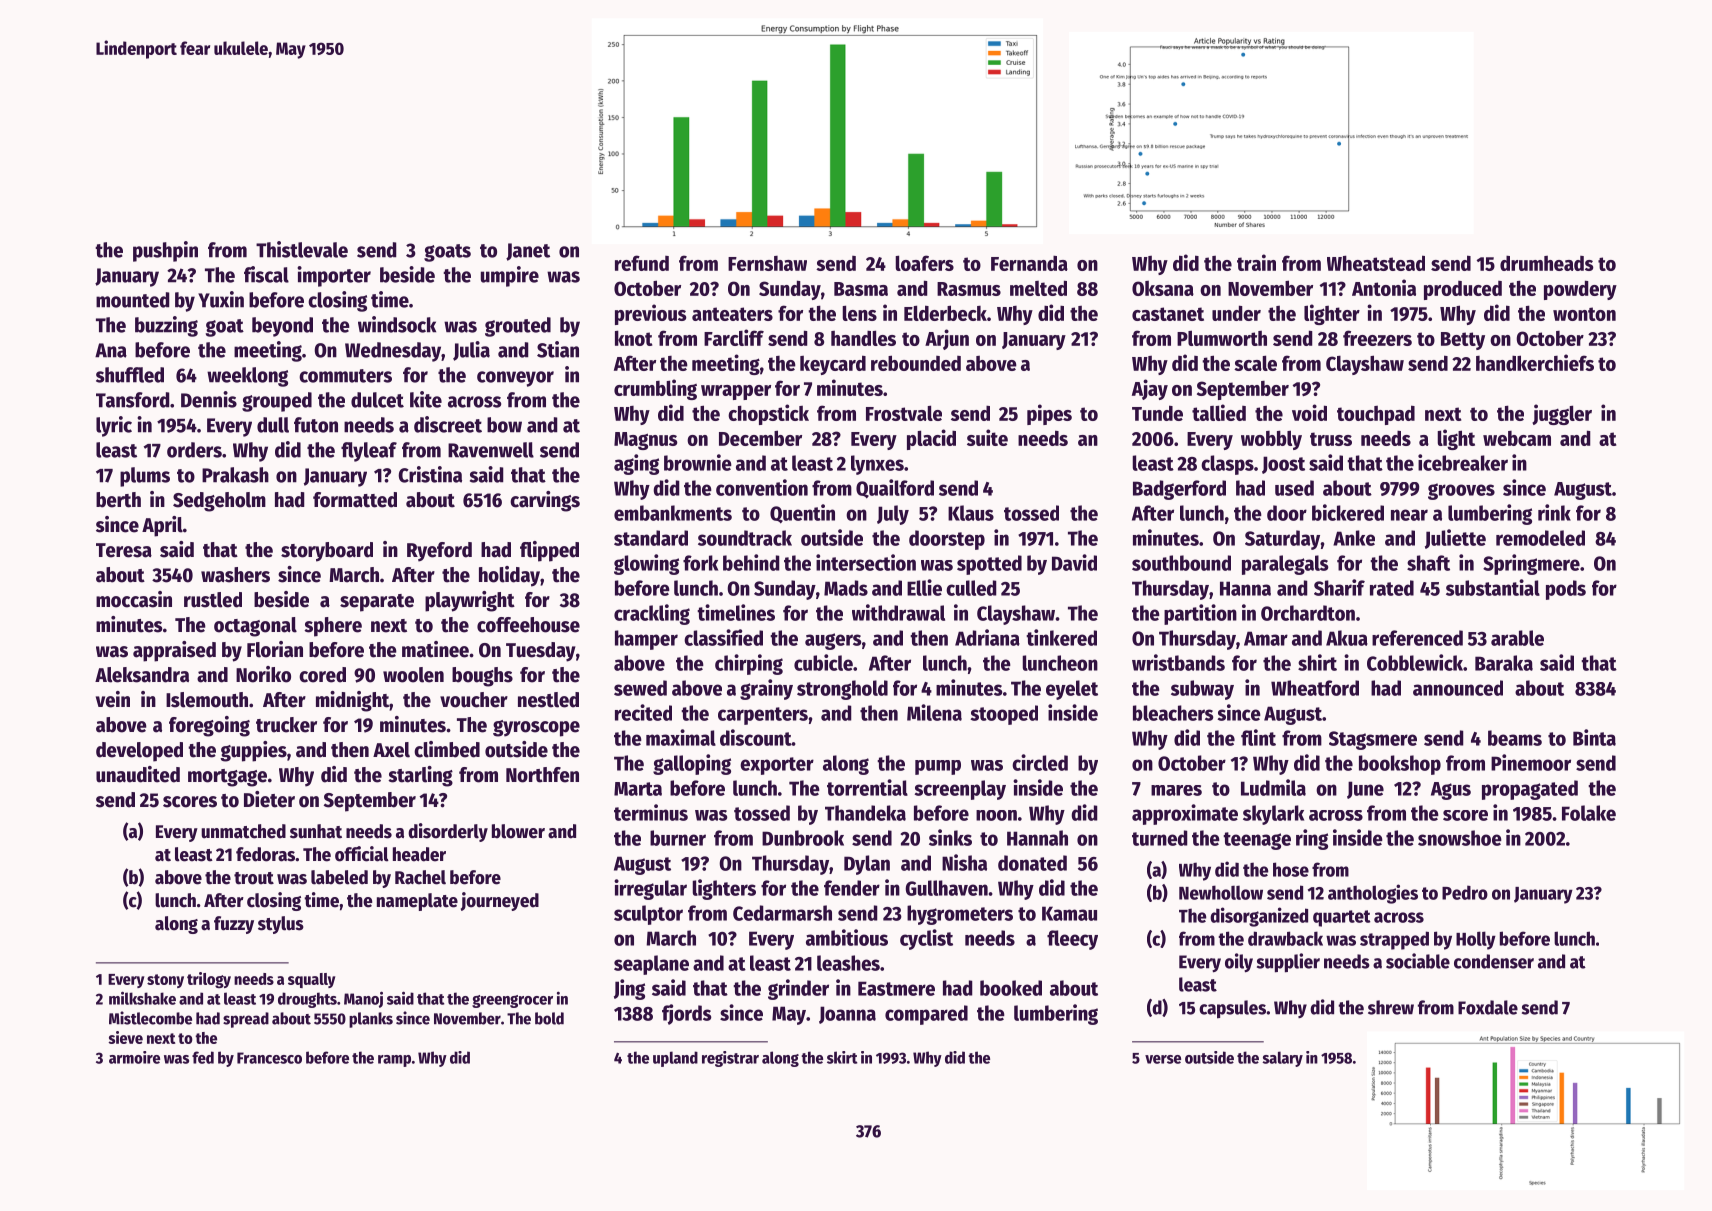 The height and width of the screenshot is (1211, 1712). Describe the element at coordinates (124, 550) in the screenshot. I see `Teresa` at that location.
